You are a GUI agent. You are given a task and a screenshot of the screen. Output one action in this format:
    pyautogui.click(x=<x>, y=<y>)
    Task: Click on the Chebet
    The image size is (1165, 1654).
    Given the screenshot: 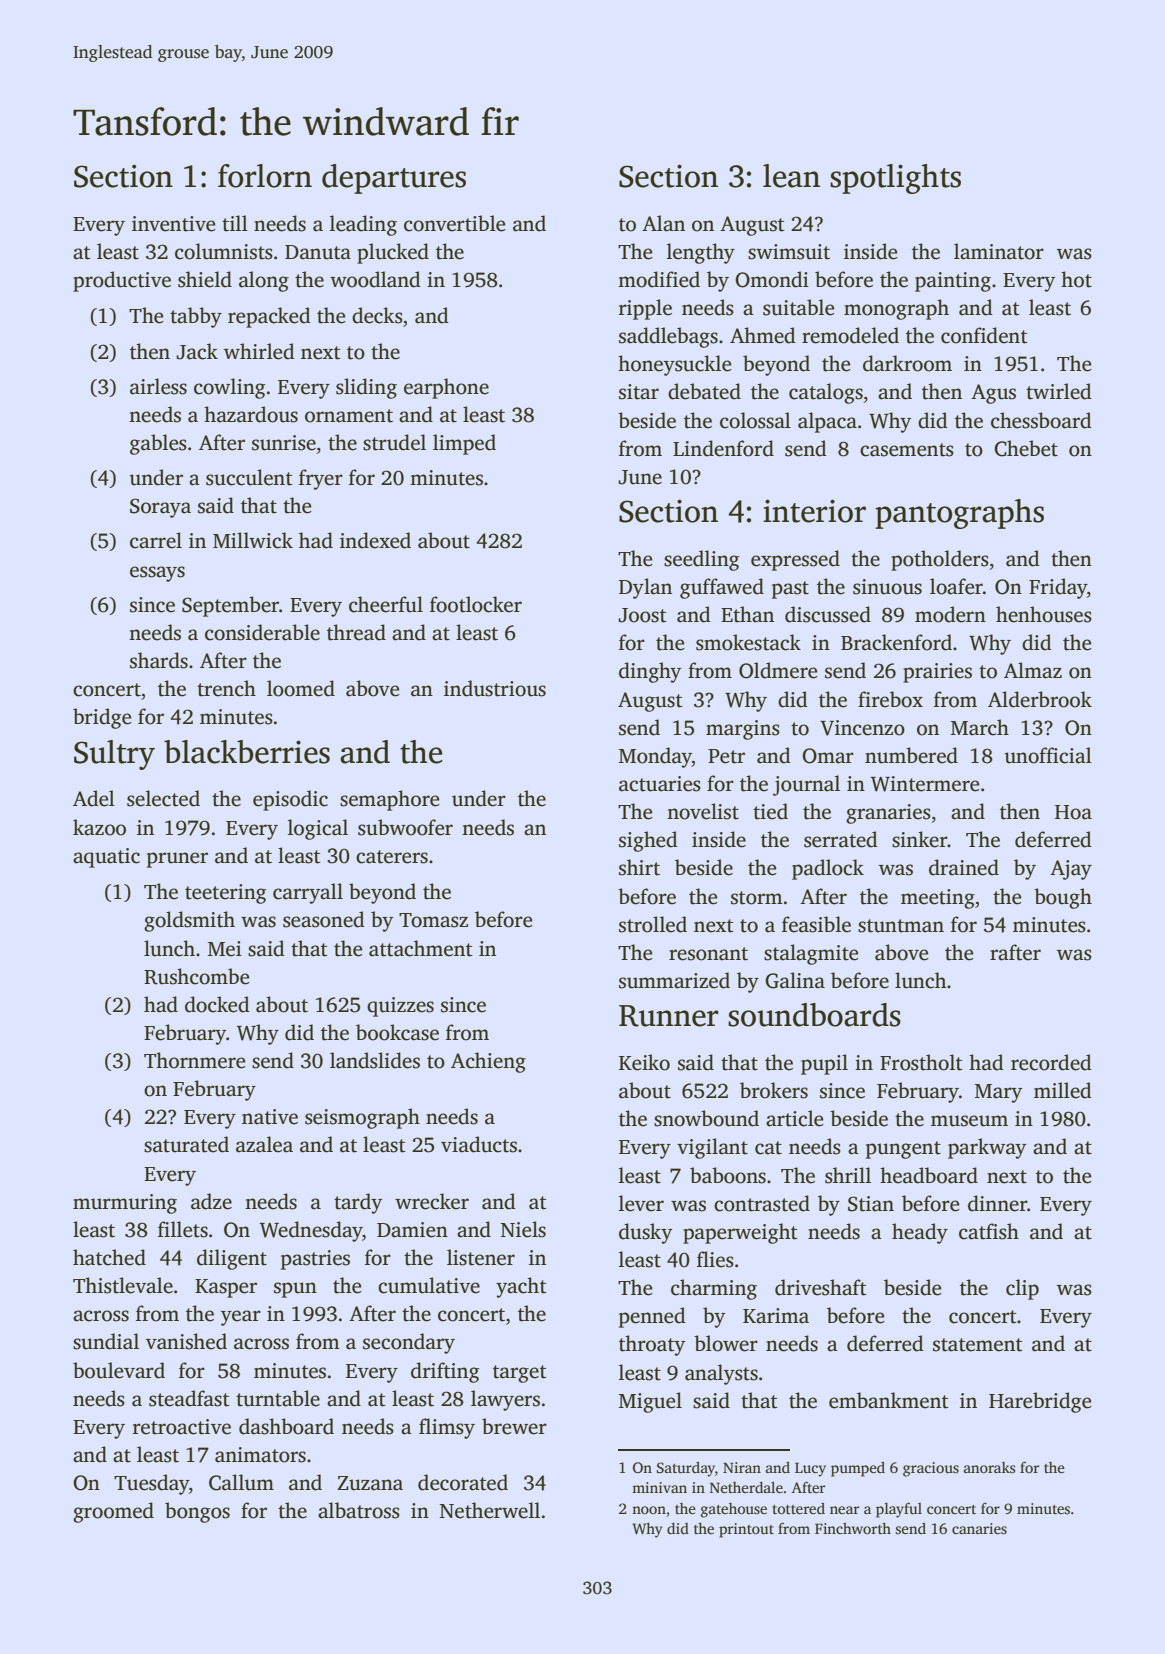 What is the action you would take?
    pyautogui.click(x=1026, y=448)
